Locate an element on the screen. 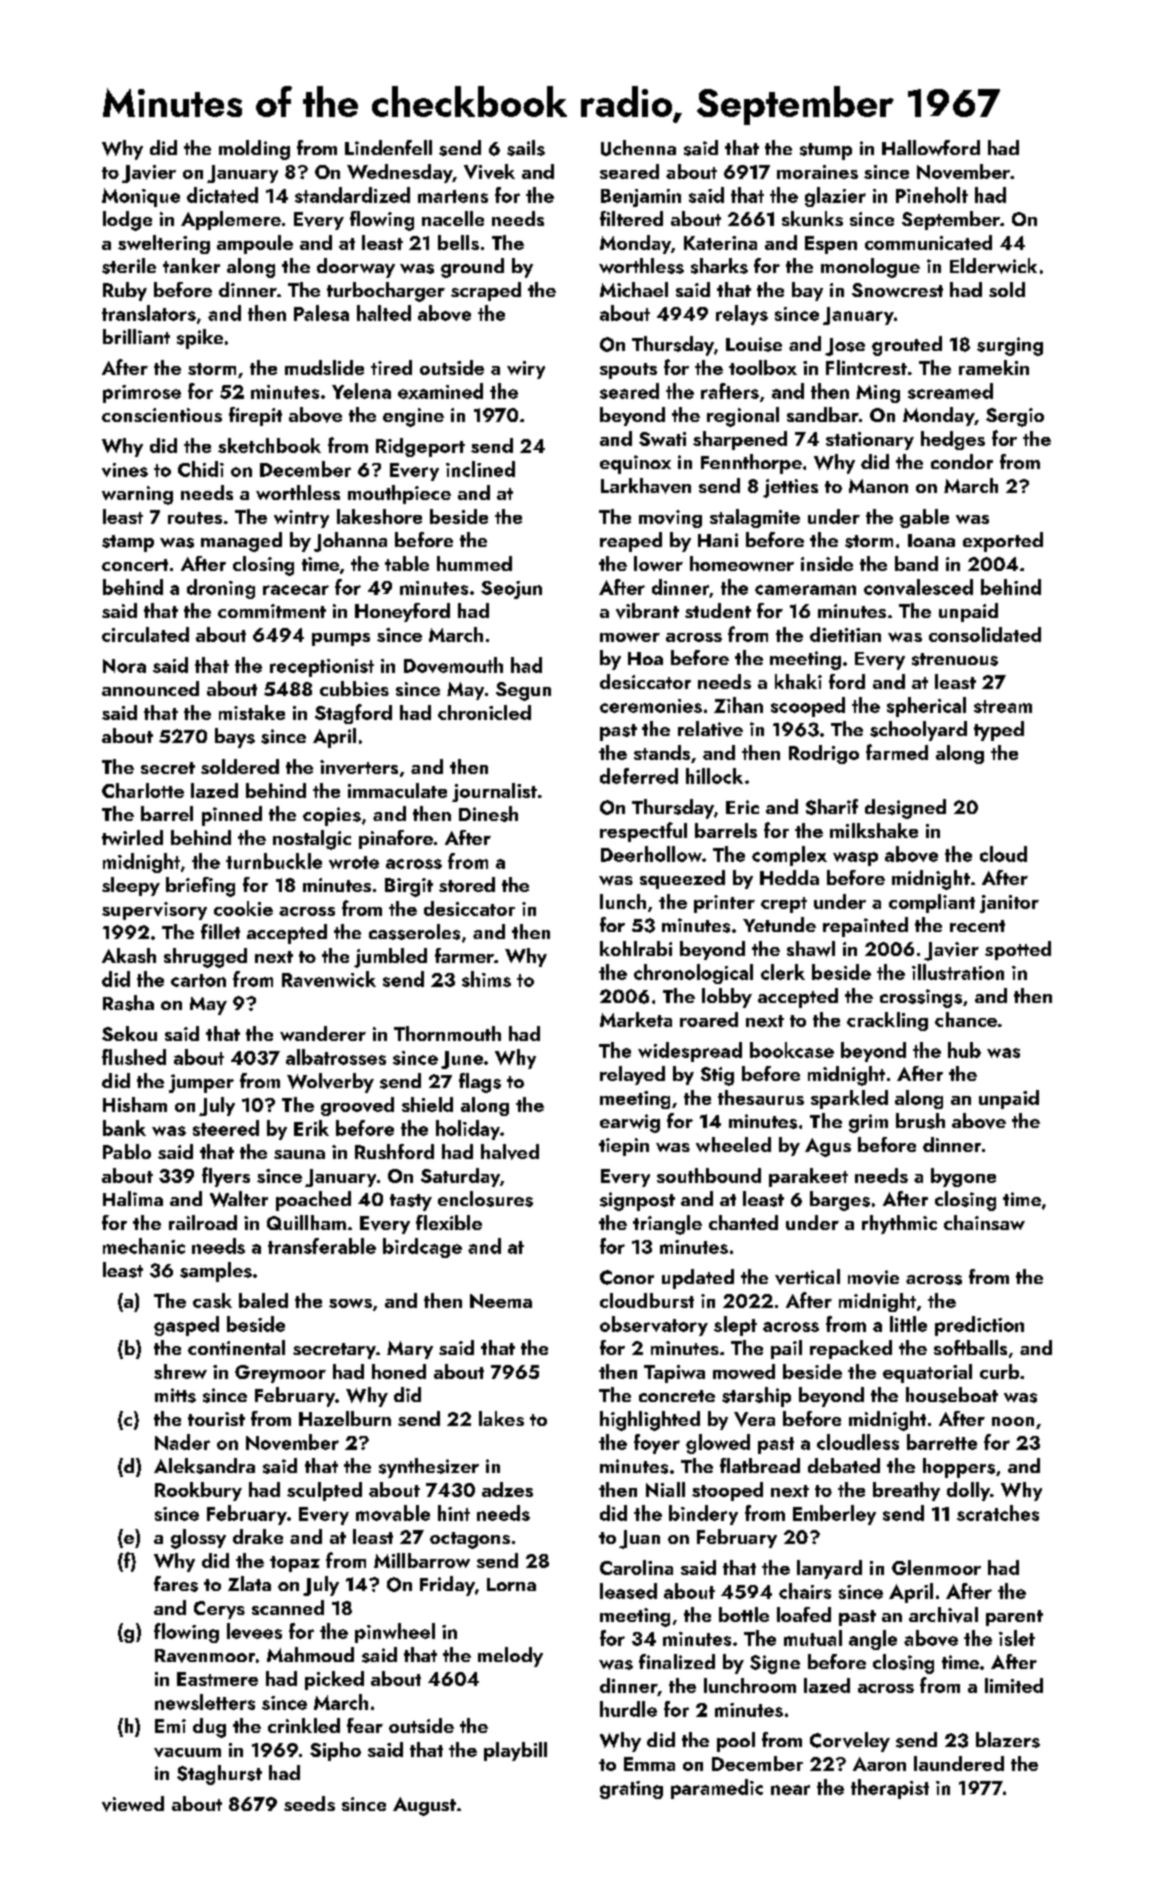 The width and height of the screenshot is (1156, 1904). widespread is located at coordinates (690, 1052).
